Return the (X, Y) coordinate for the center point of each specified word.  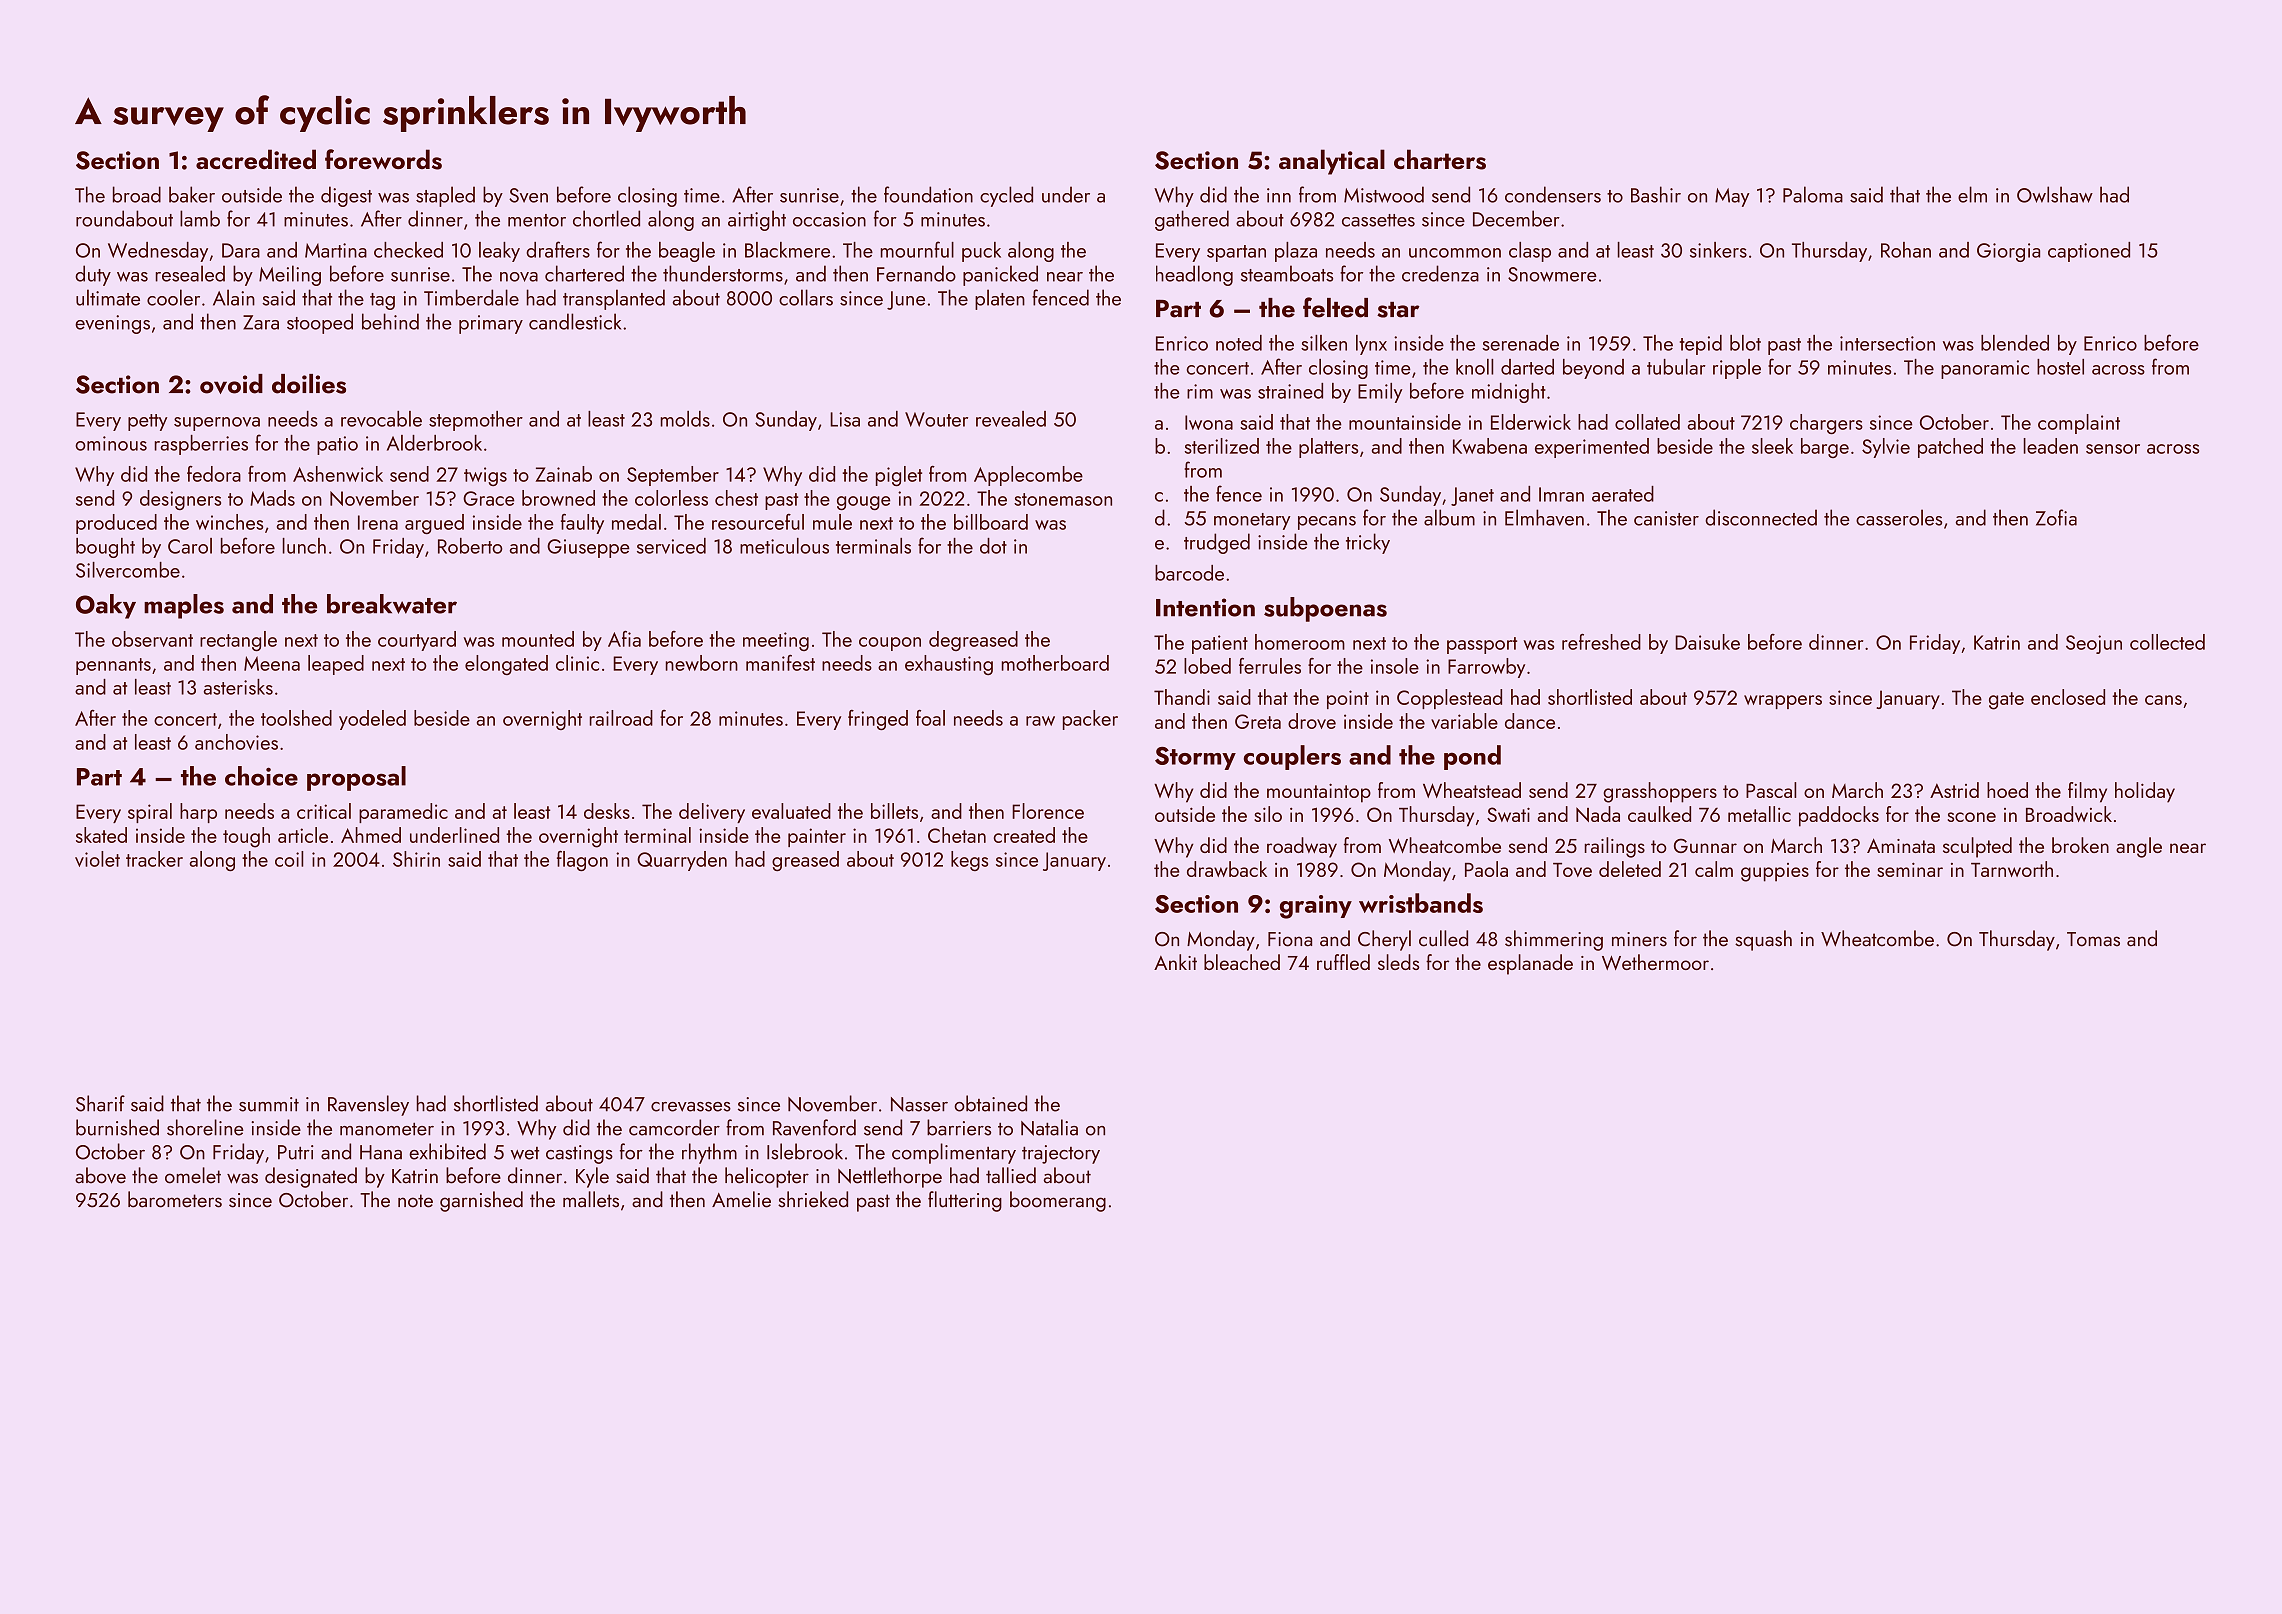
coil (289, 859)
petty (147, 422)
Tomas (2093, 939)
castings (579, 1154)
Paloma (1813, 194)
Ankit (1175, 962)
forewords (383, 159)
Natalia (1049, 1127)
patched (1950, 448)
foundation (928, 194)
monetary (1252, 521)
